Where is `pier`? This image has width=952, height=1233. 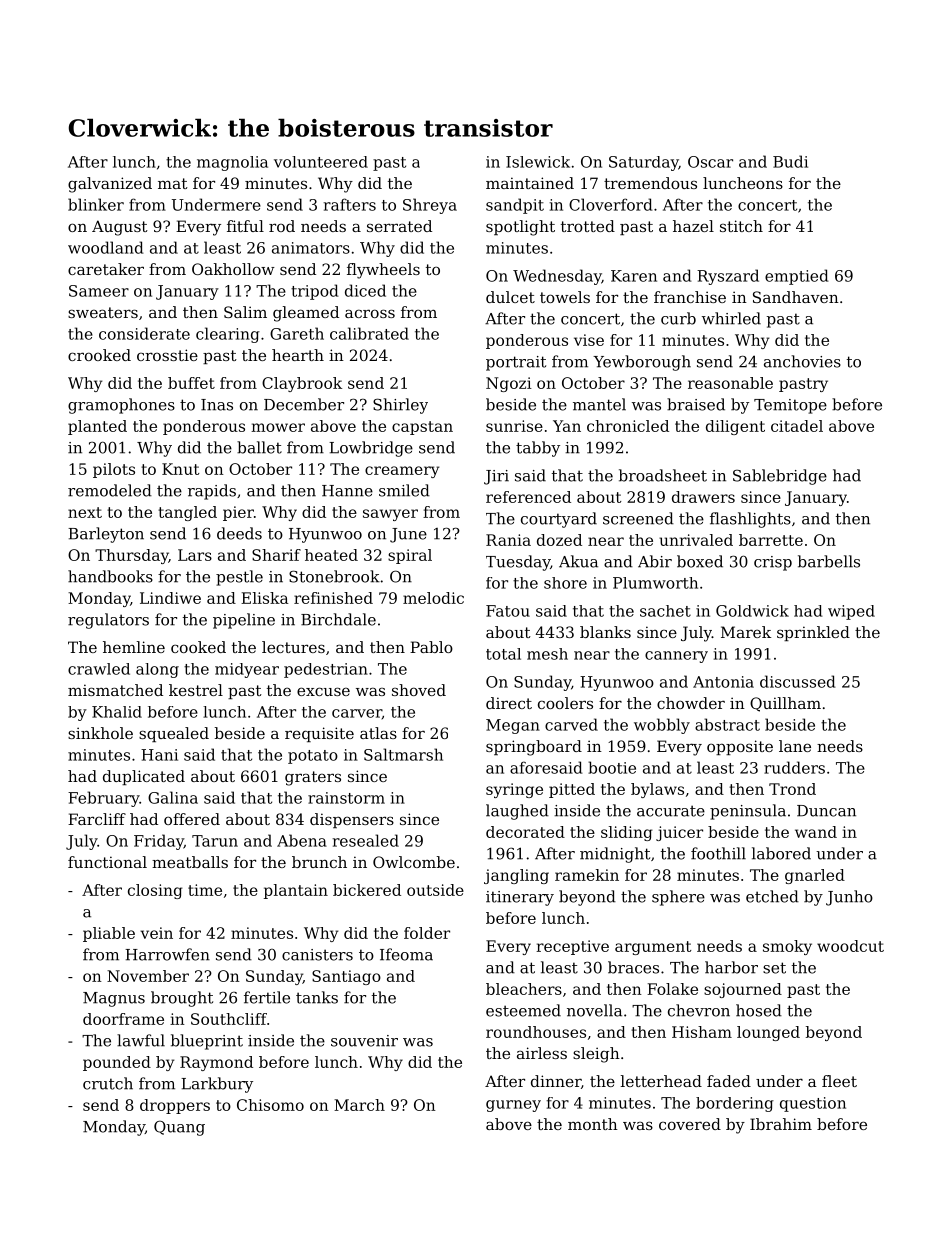
pier is located at coordinates (238, 513).
